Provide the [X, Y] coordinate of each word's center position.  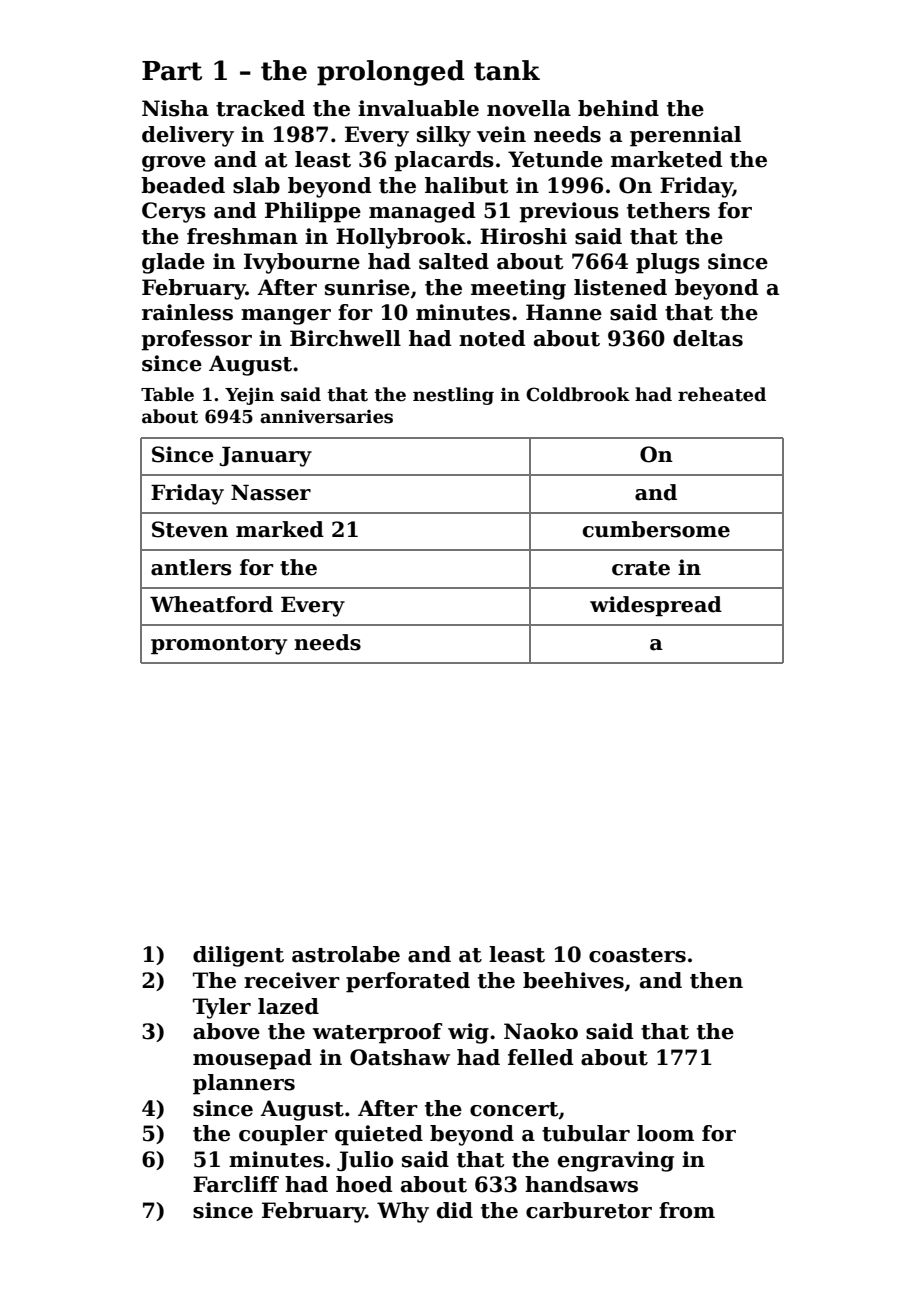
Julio [365, 1161]
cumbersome [656, 529]
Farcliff [236, 1184]
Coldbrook [578, 394]
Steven [190, 529]
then [716, 980]
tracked [260, 108]
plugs [668, 263]
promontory [219, 645]
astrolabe [346, 954]
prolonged [391, 73]
